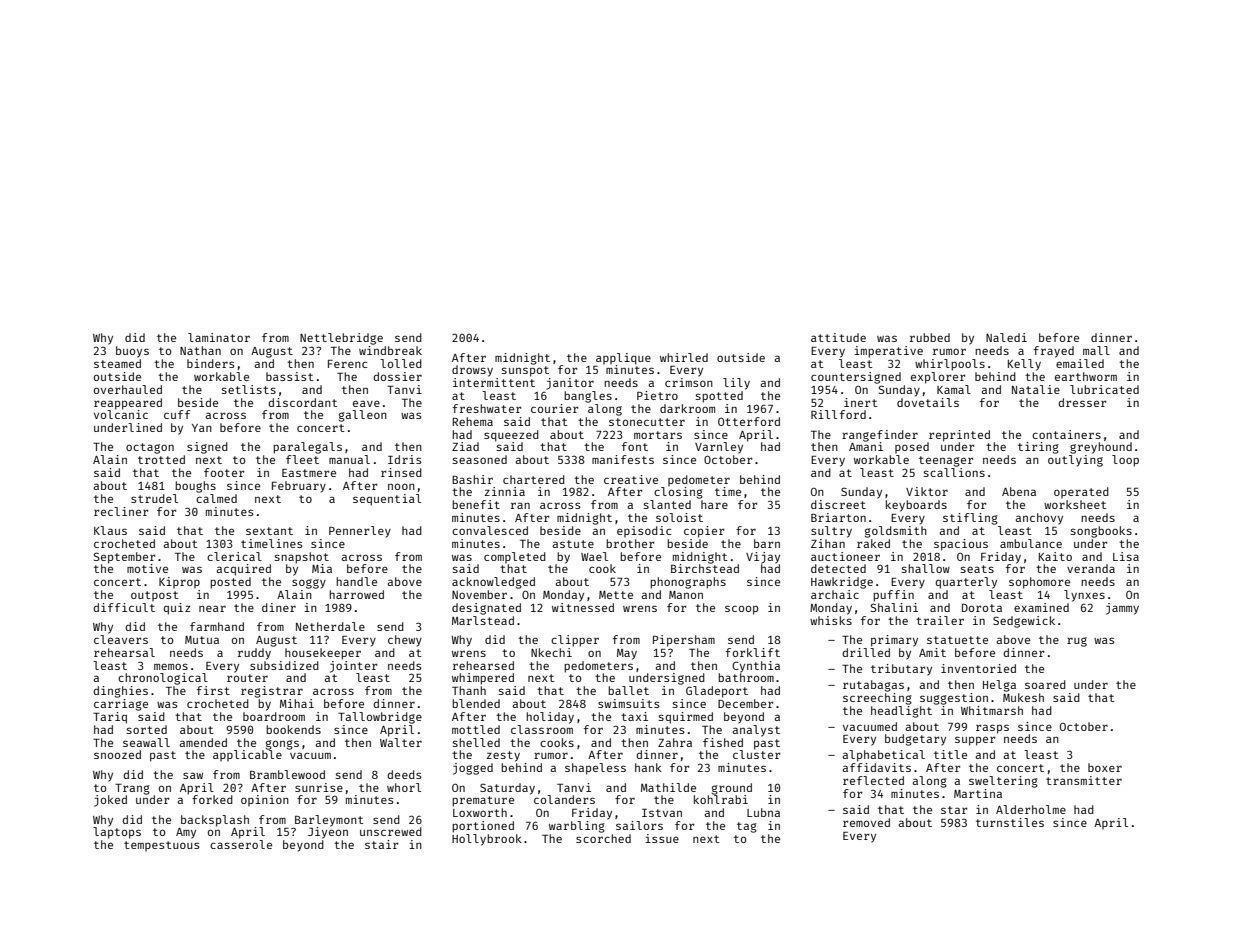  What do you see at coordinates (341, 339) in the document?
I see `Nettlebridge` at bounding box center [341, 339].
